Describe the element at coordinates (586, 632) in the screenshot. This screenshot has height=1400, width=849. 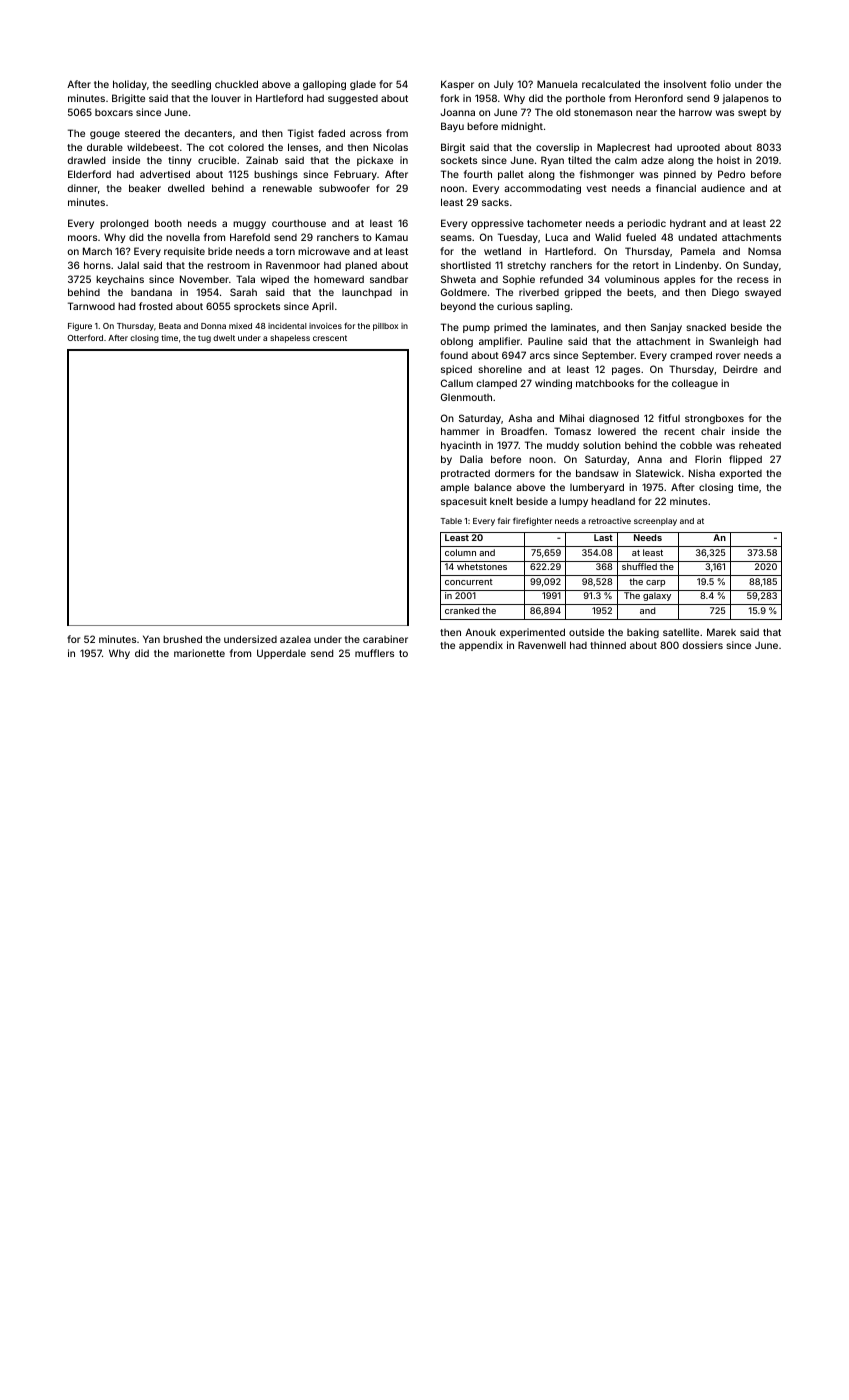
I see `outside` at that location.
